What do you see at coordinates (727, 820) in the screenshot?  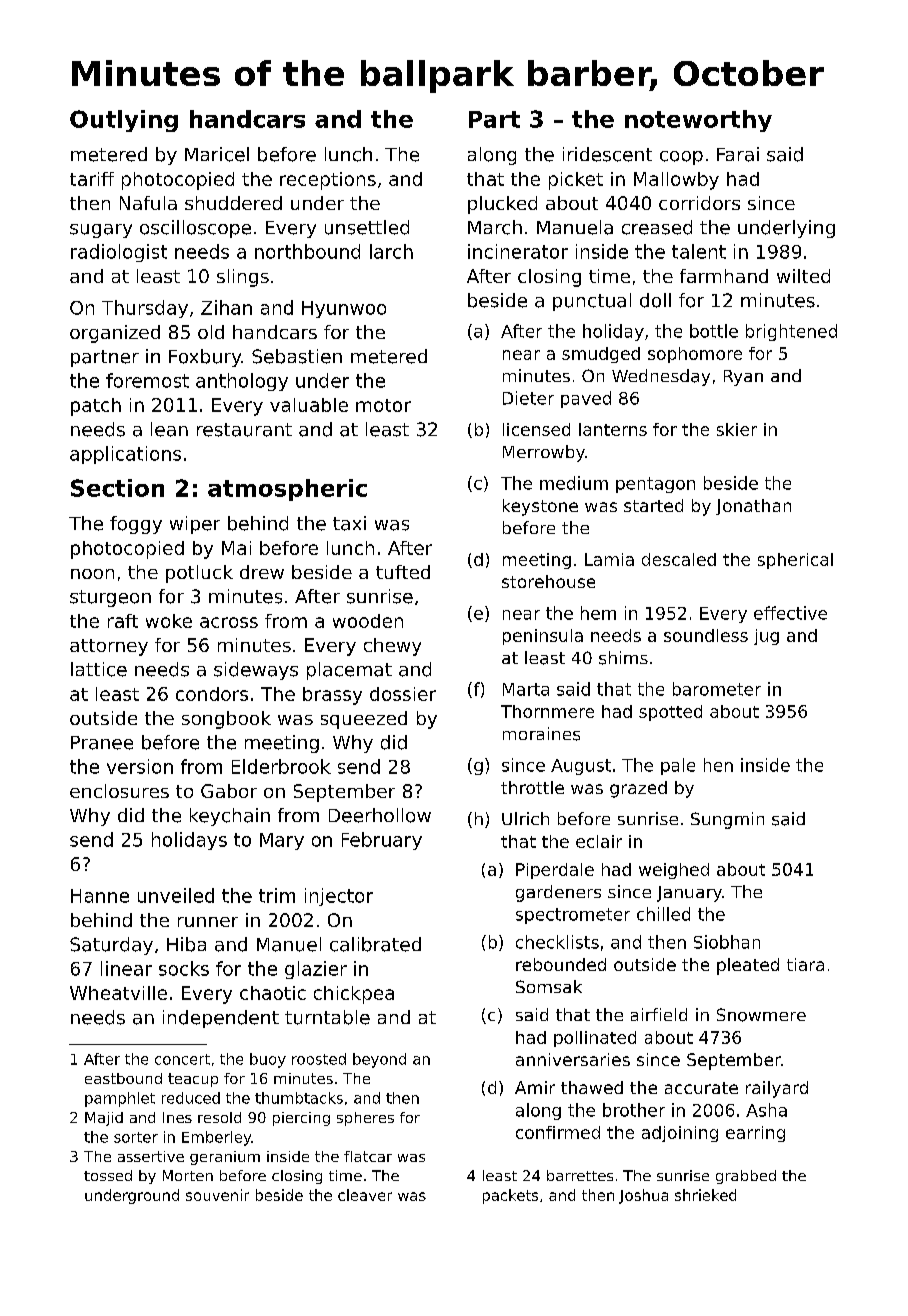 I see `Sungmin` at bounding box center [727, 820].
